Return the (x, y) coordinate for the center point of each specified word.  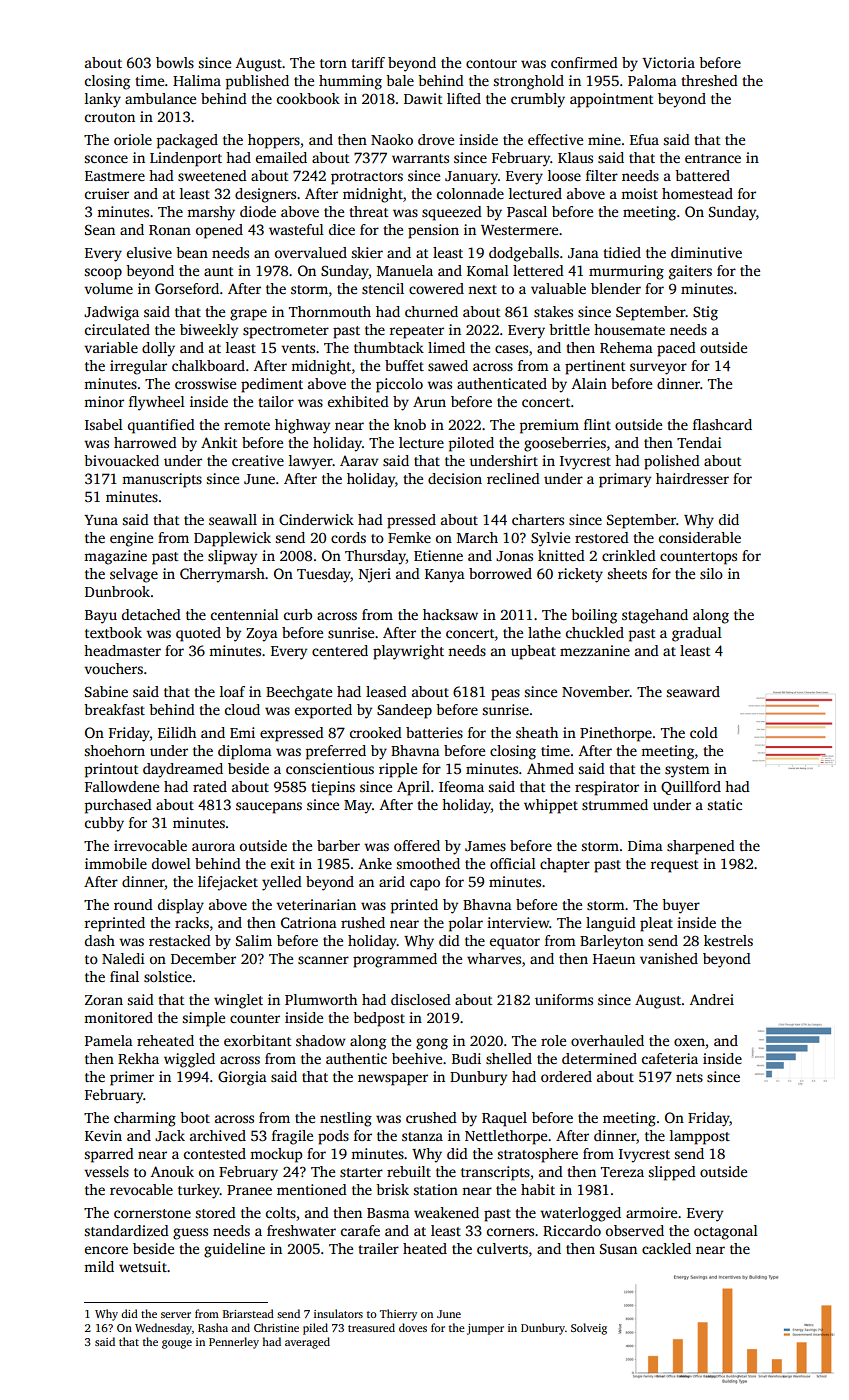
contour (491, 63)
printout (111, 770)
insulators (338, 1313)
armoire (651, 1212)
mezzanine (595, 650)
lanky (103, 100)
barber (338, 845)
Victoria (668, 62)
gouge (177, 1344)
